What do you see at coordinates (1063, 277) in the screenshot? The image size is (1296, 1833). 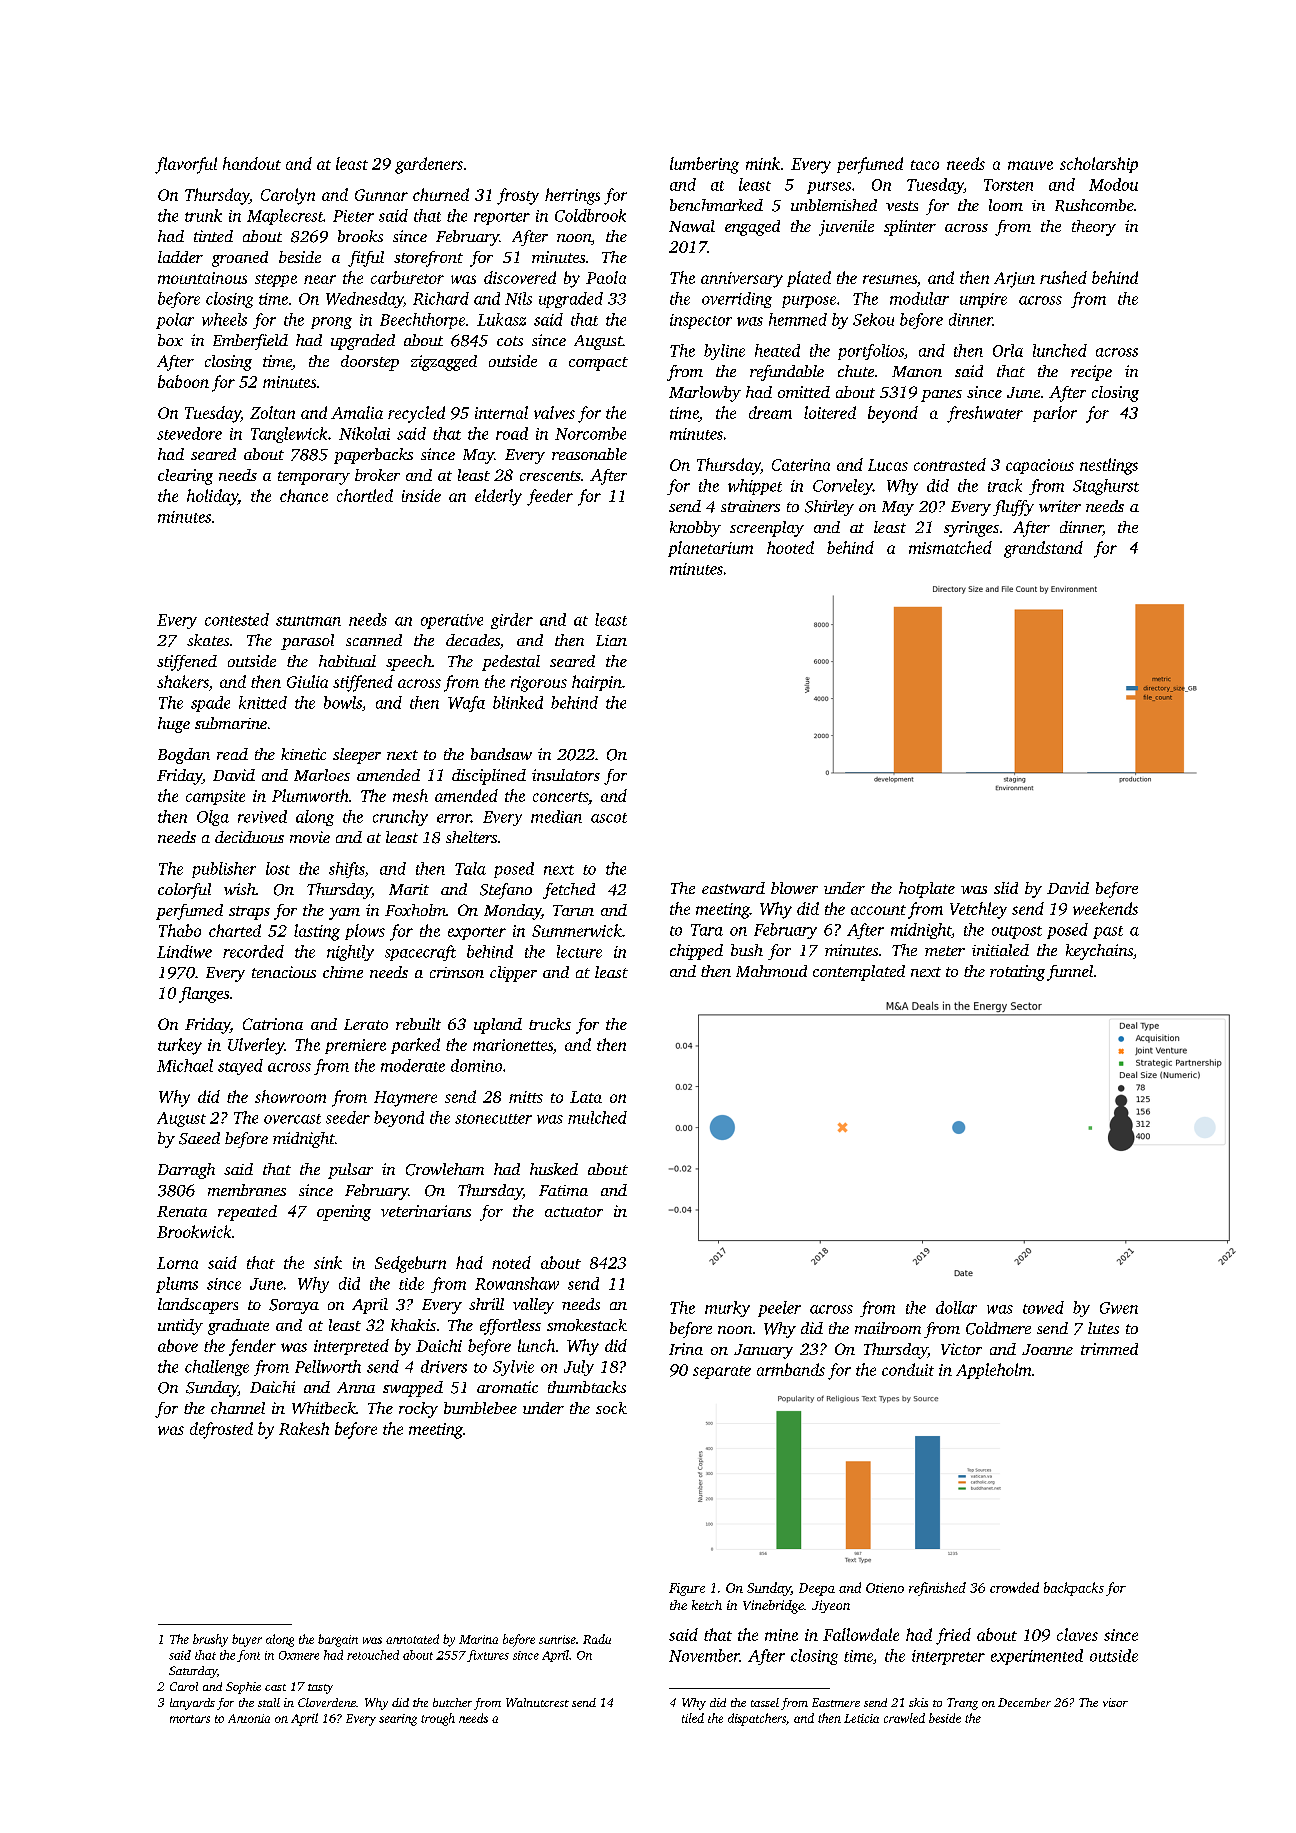 I see `rushed` at bounding box center [1063, 277].
